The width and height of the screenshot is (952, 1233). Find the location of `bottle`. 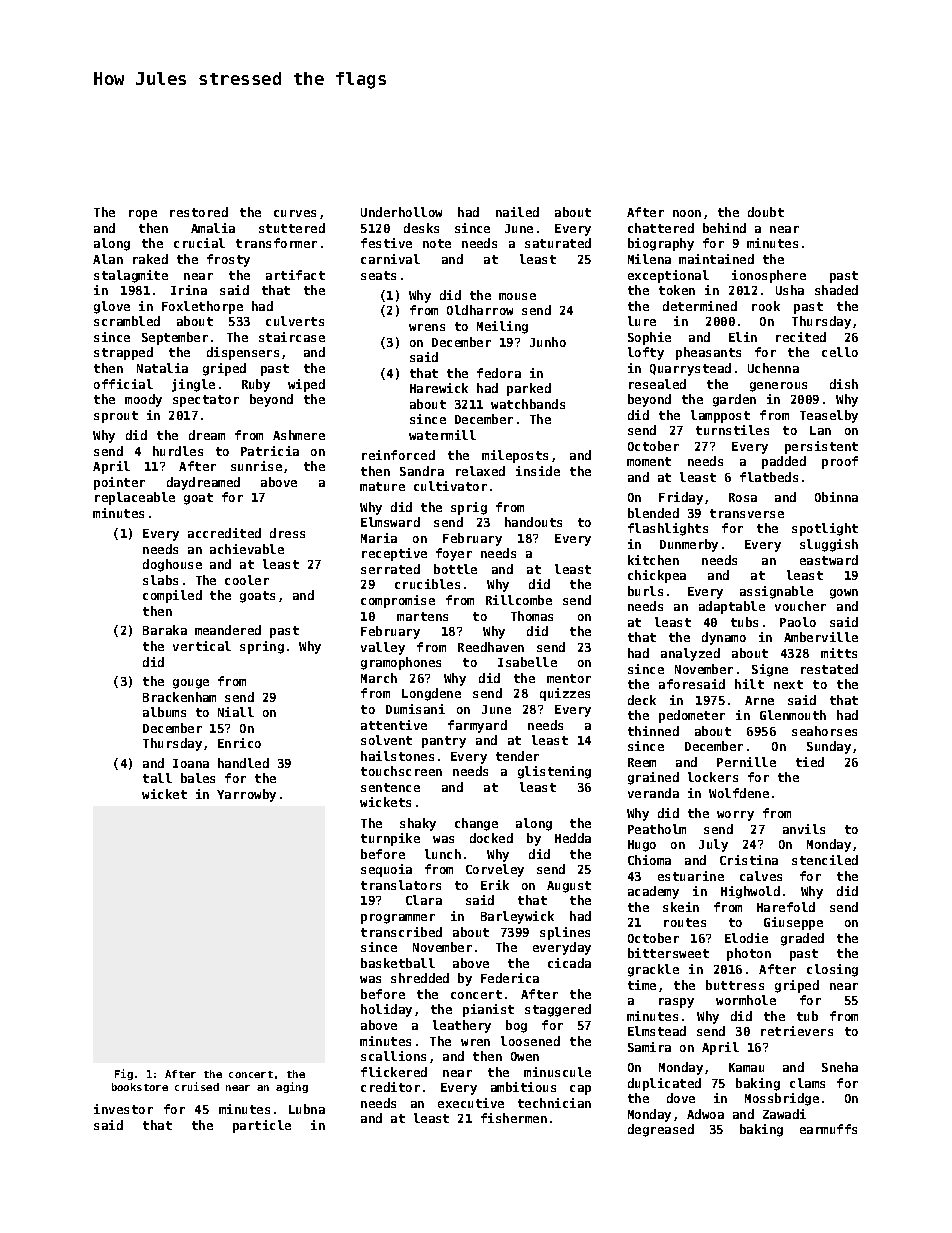

bottle is located at coordinates (455, 569).
